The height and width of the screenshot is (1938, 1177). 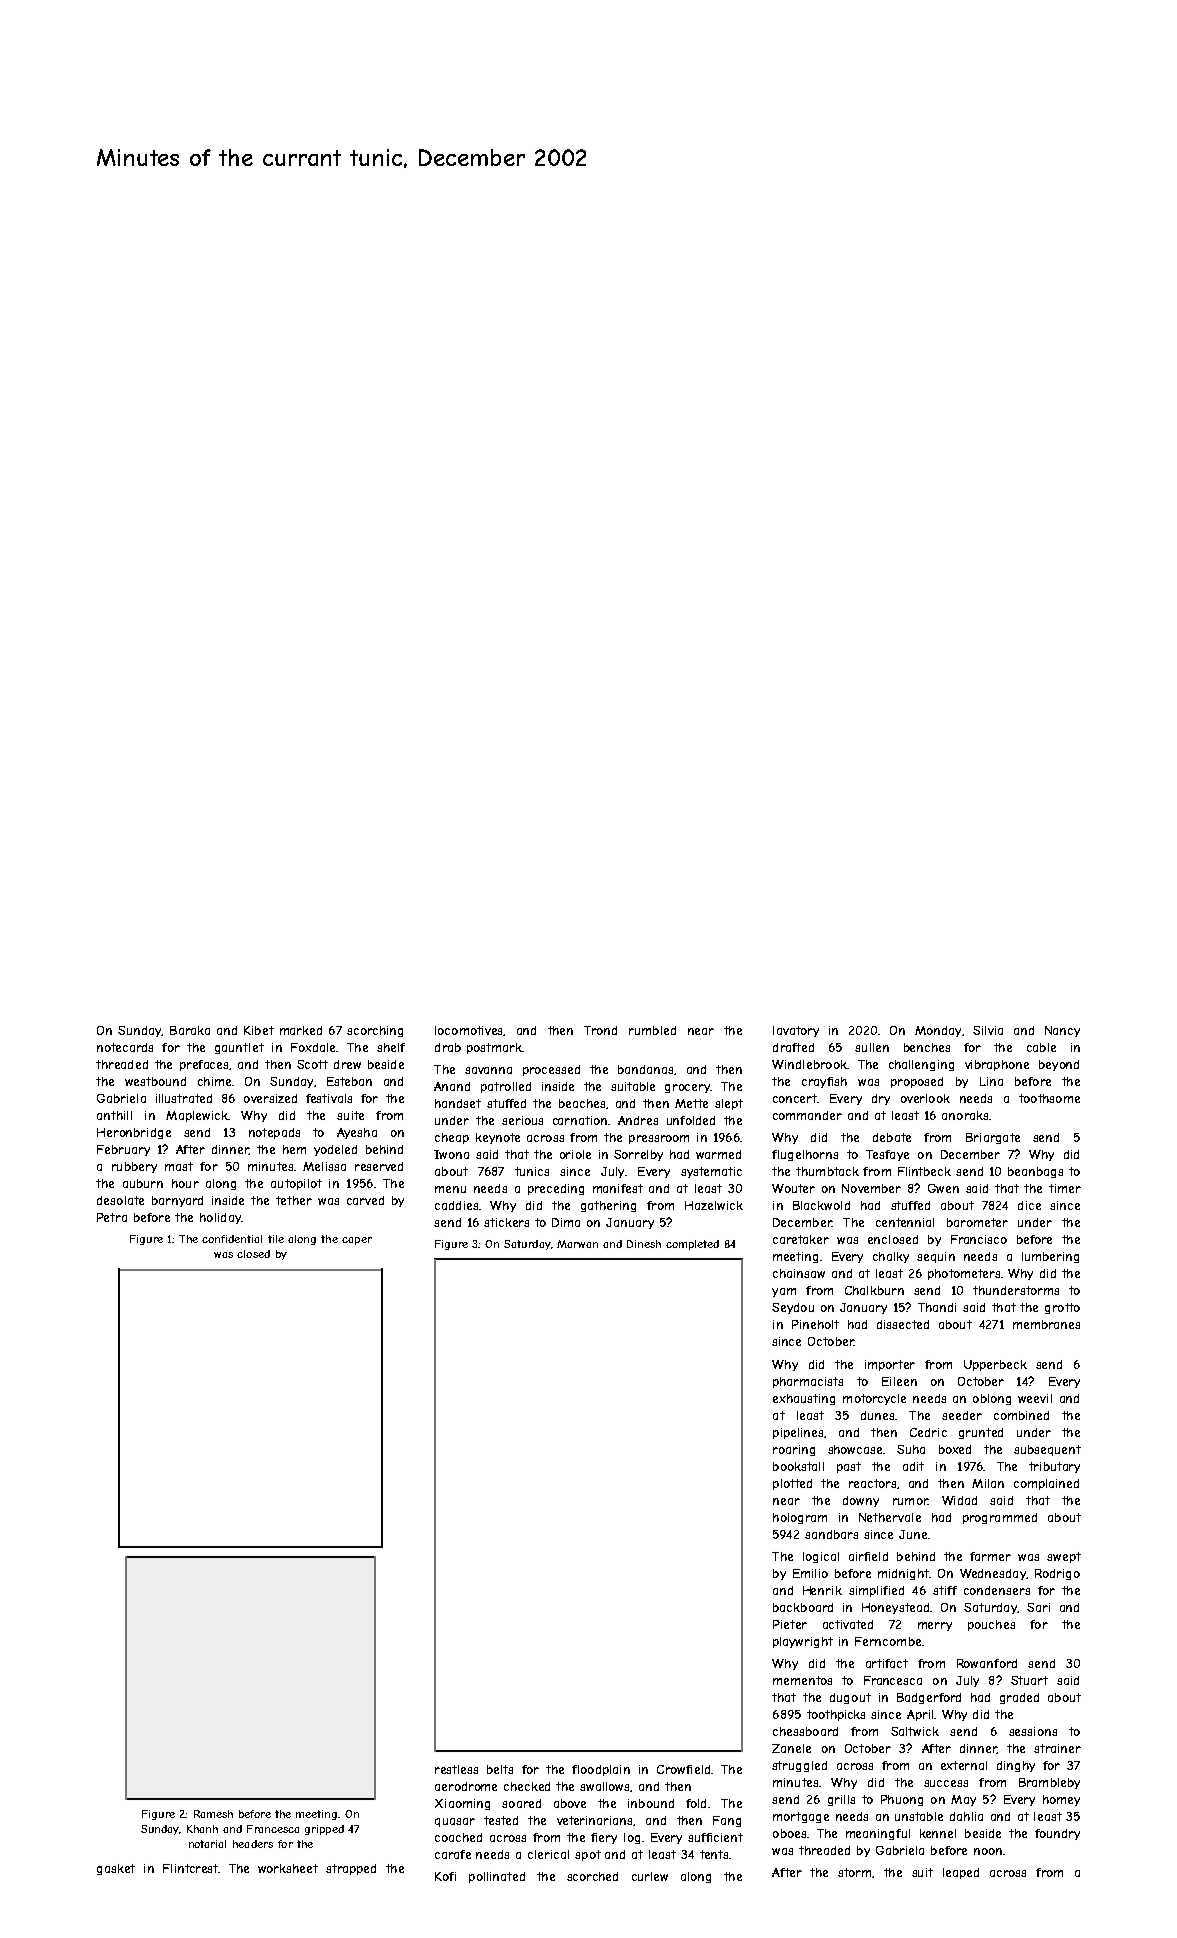 What do you see at coordinates (351, 1869) in the screenshot?
I see `strapped` at bounding box center [351, 1869].
